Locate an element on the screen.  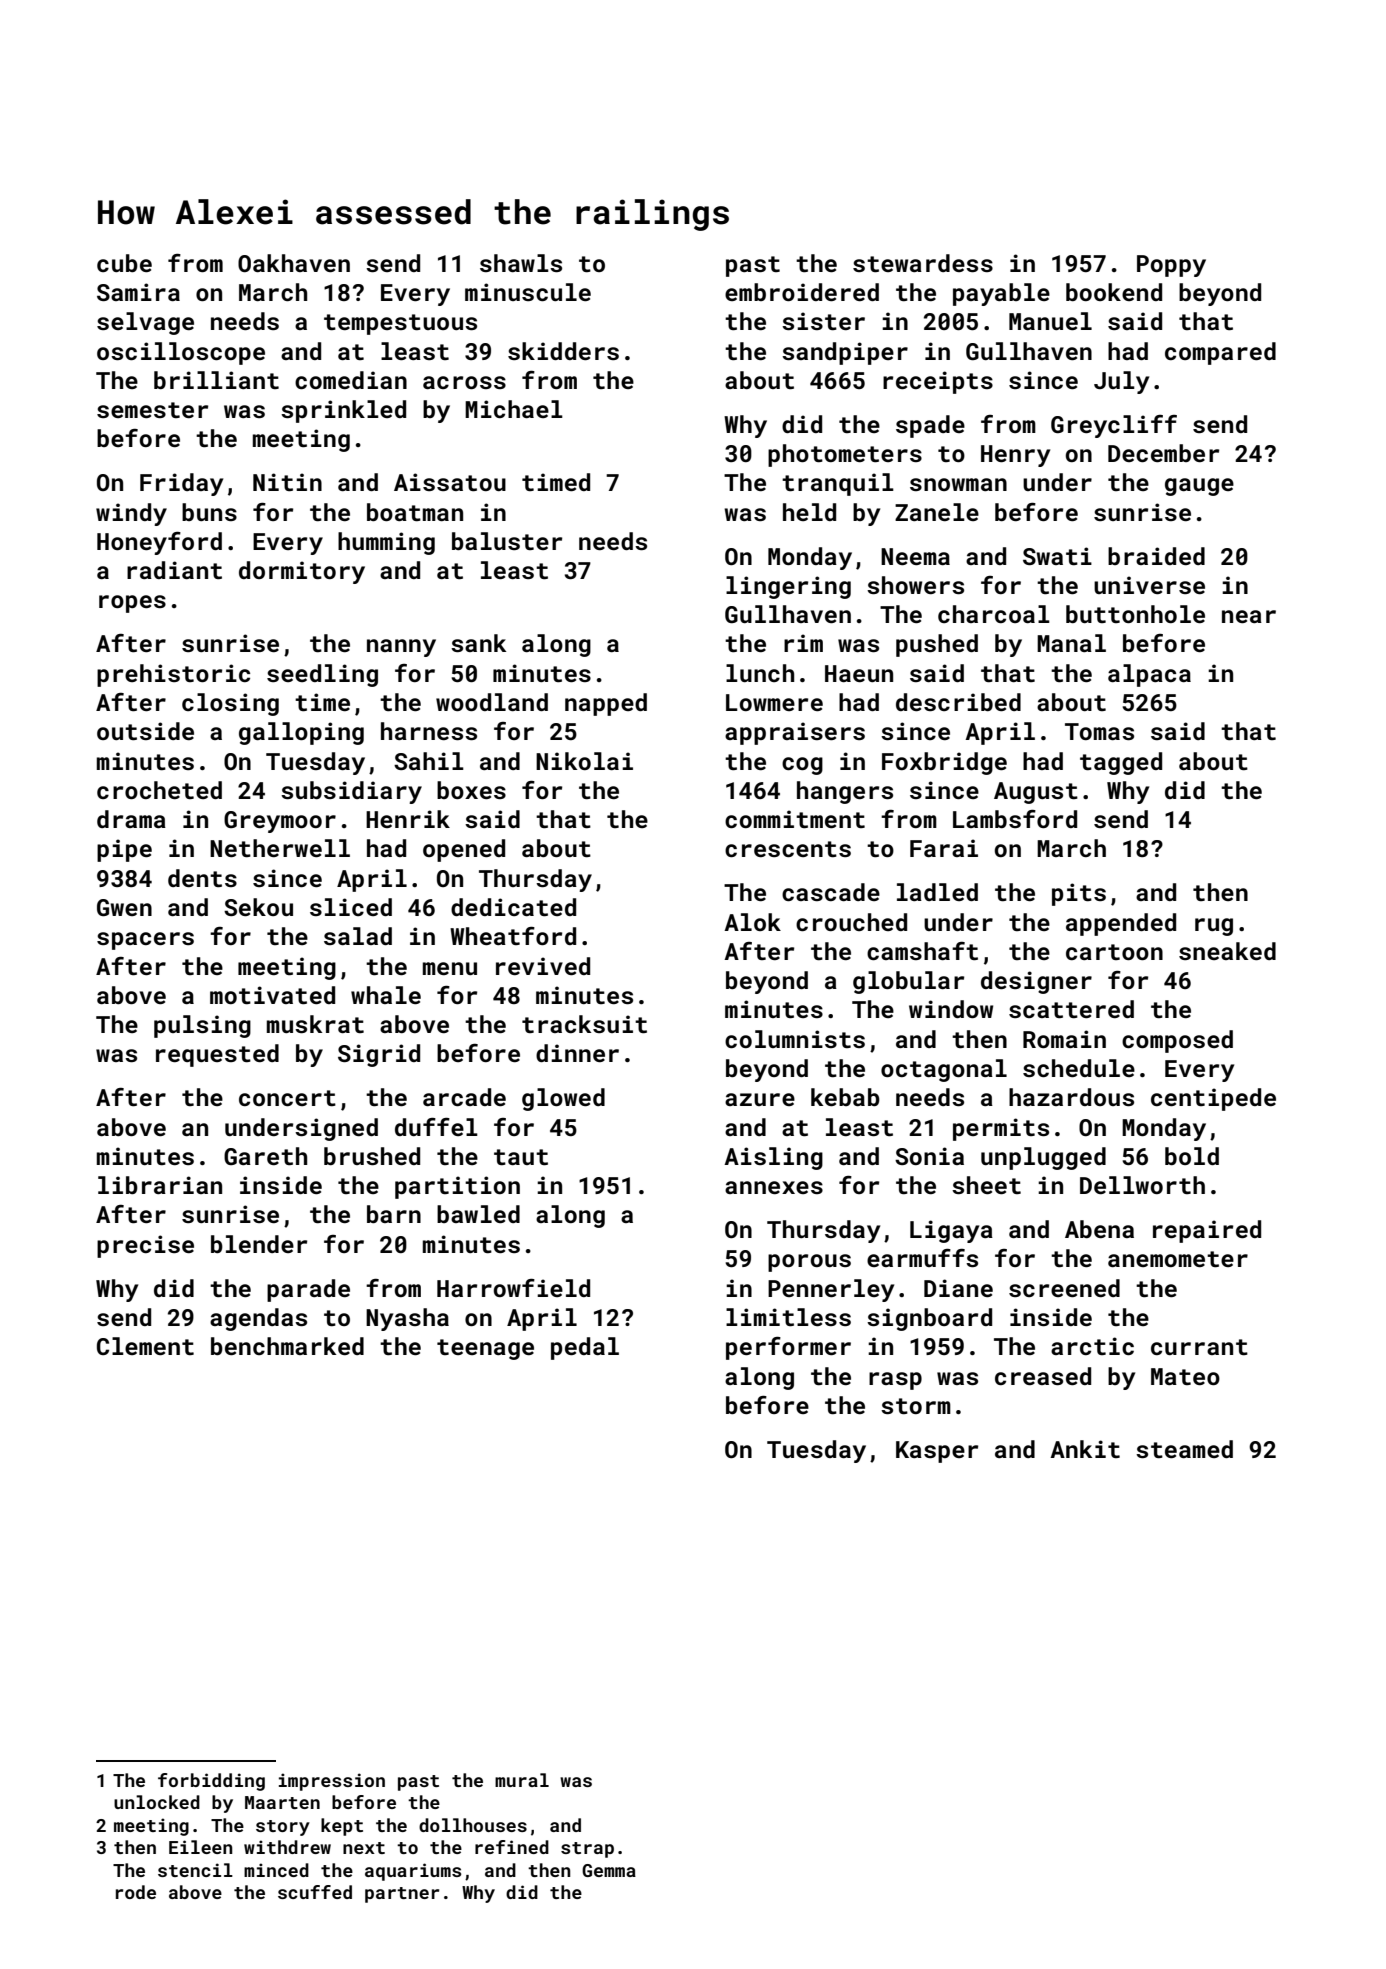
forbidding is located at coordinates (211, 1782).
